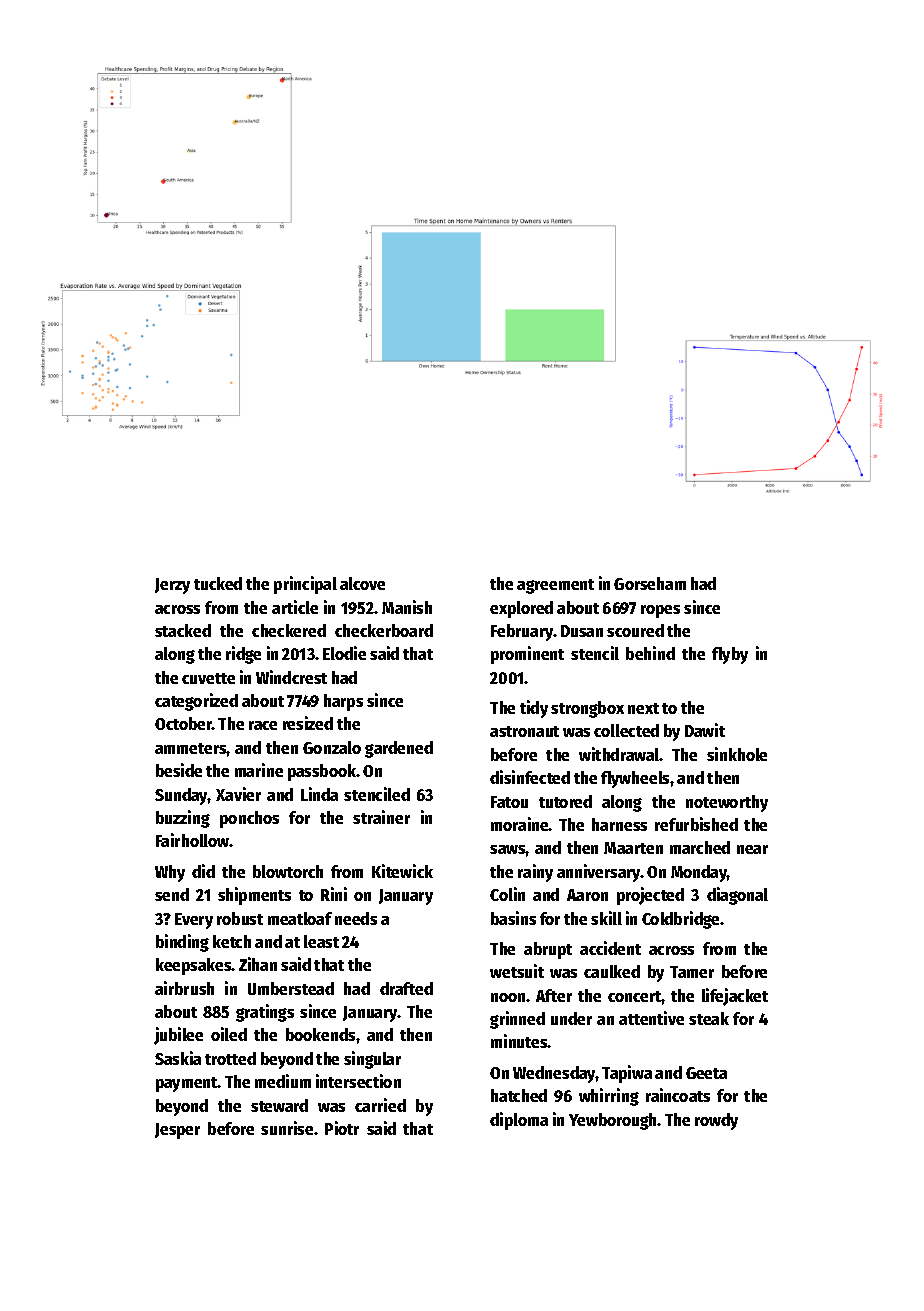 The height and width of the image is (1311, 924). Describe the element at coordinates (344, 653) in the image. I see `Elodie` at that location.
